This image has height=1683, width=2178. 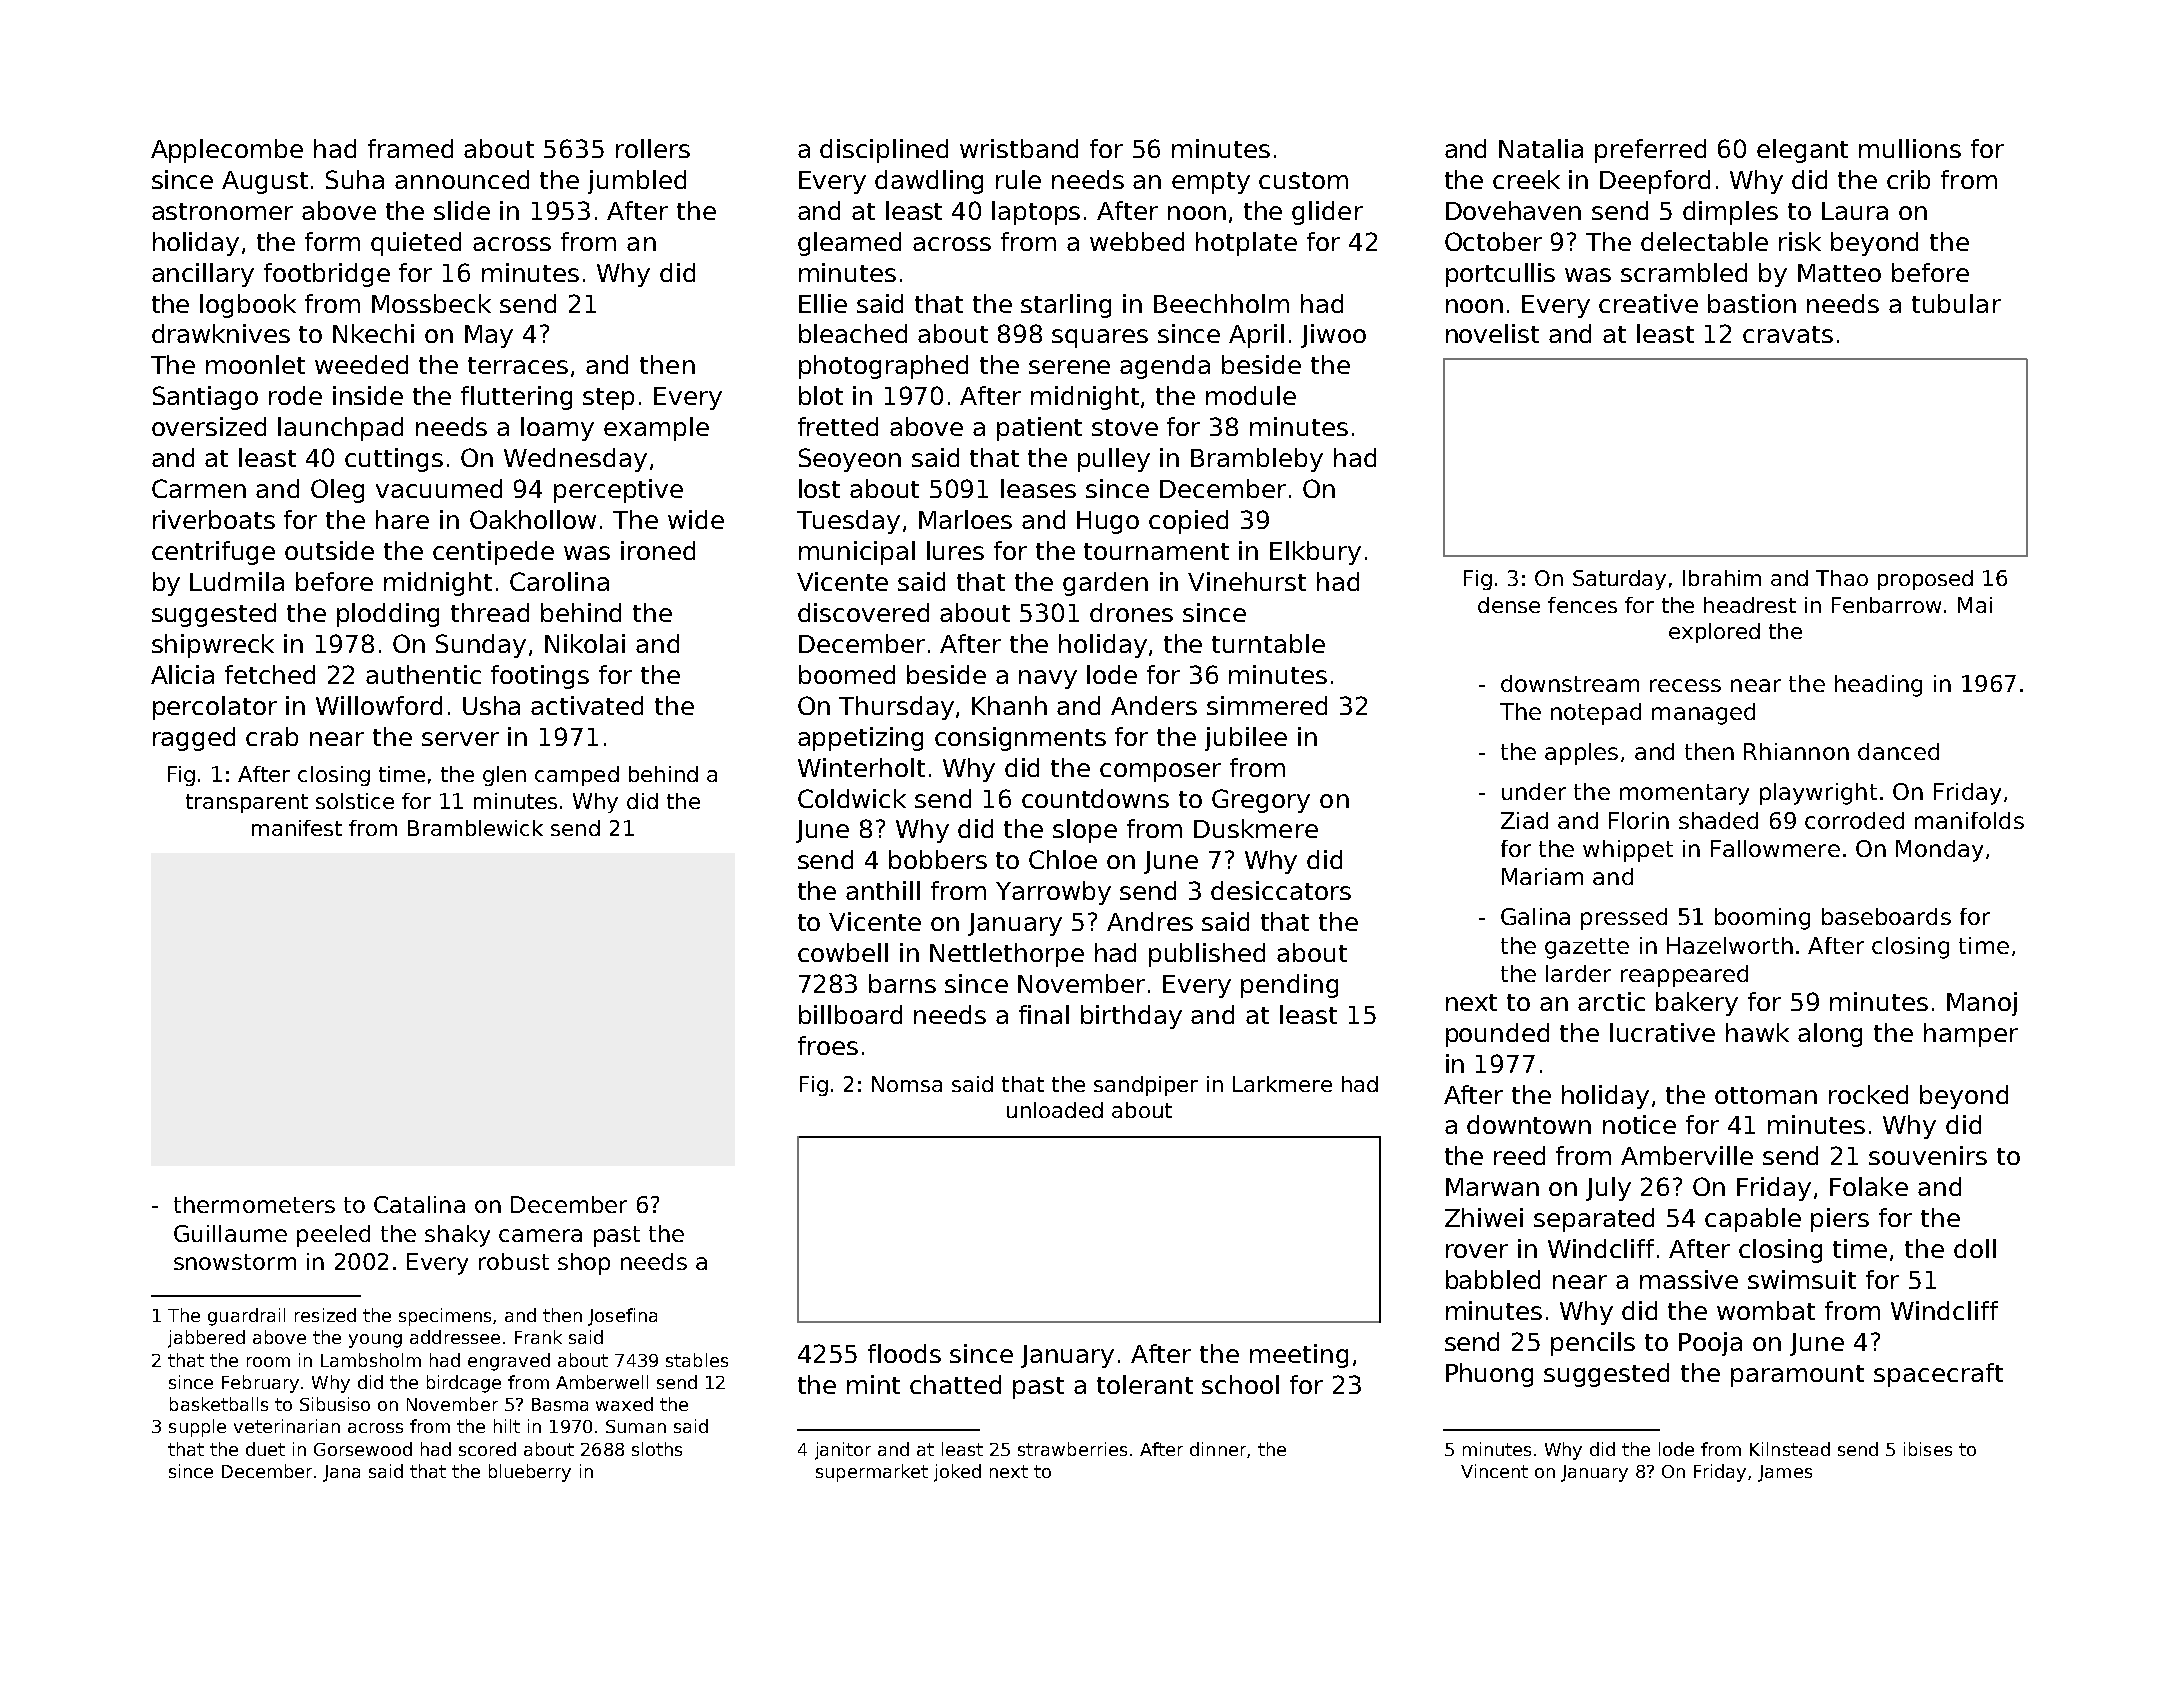 I want to click on rollers, so click(x=653, y=148).
